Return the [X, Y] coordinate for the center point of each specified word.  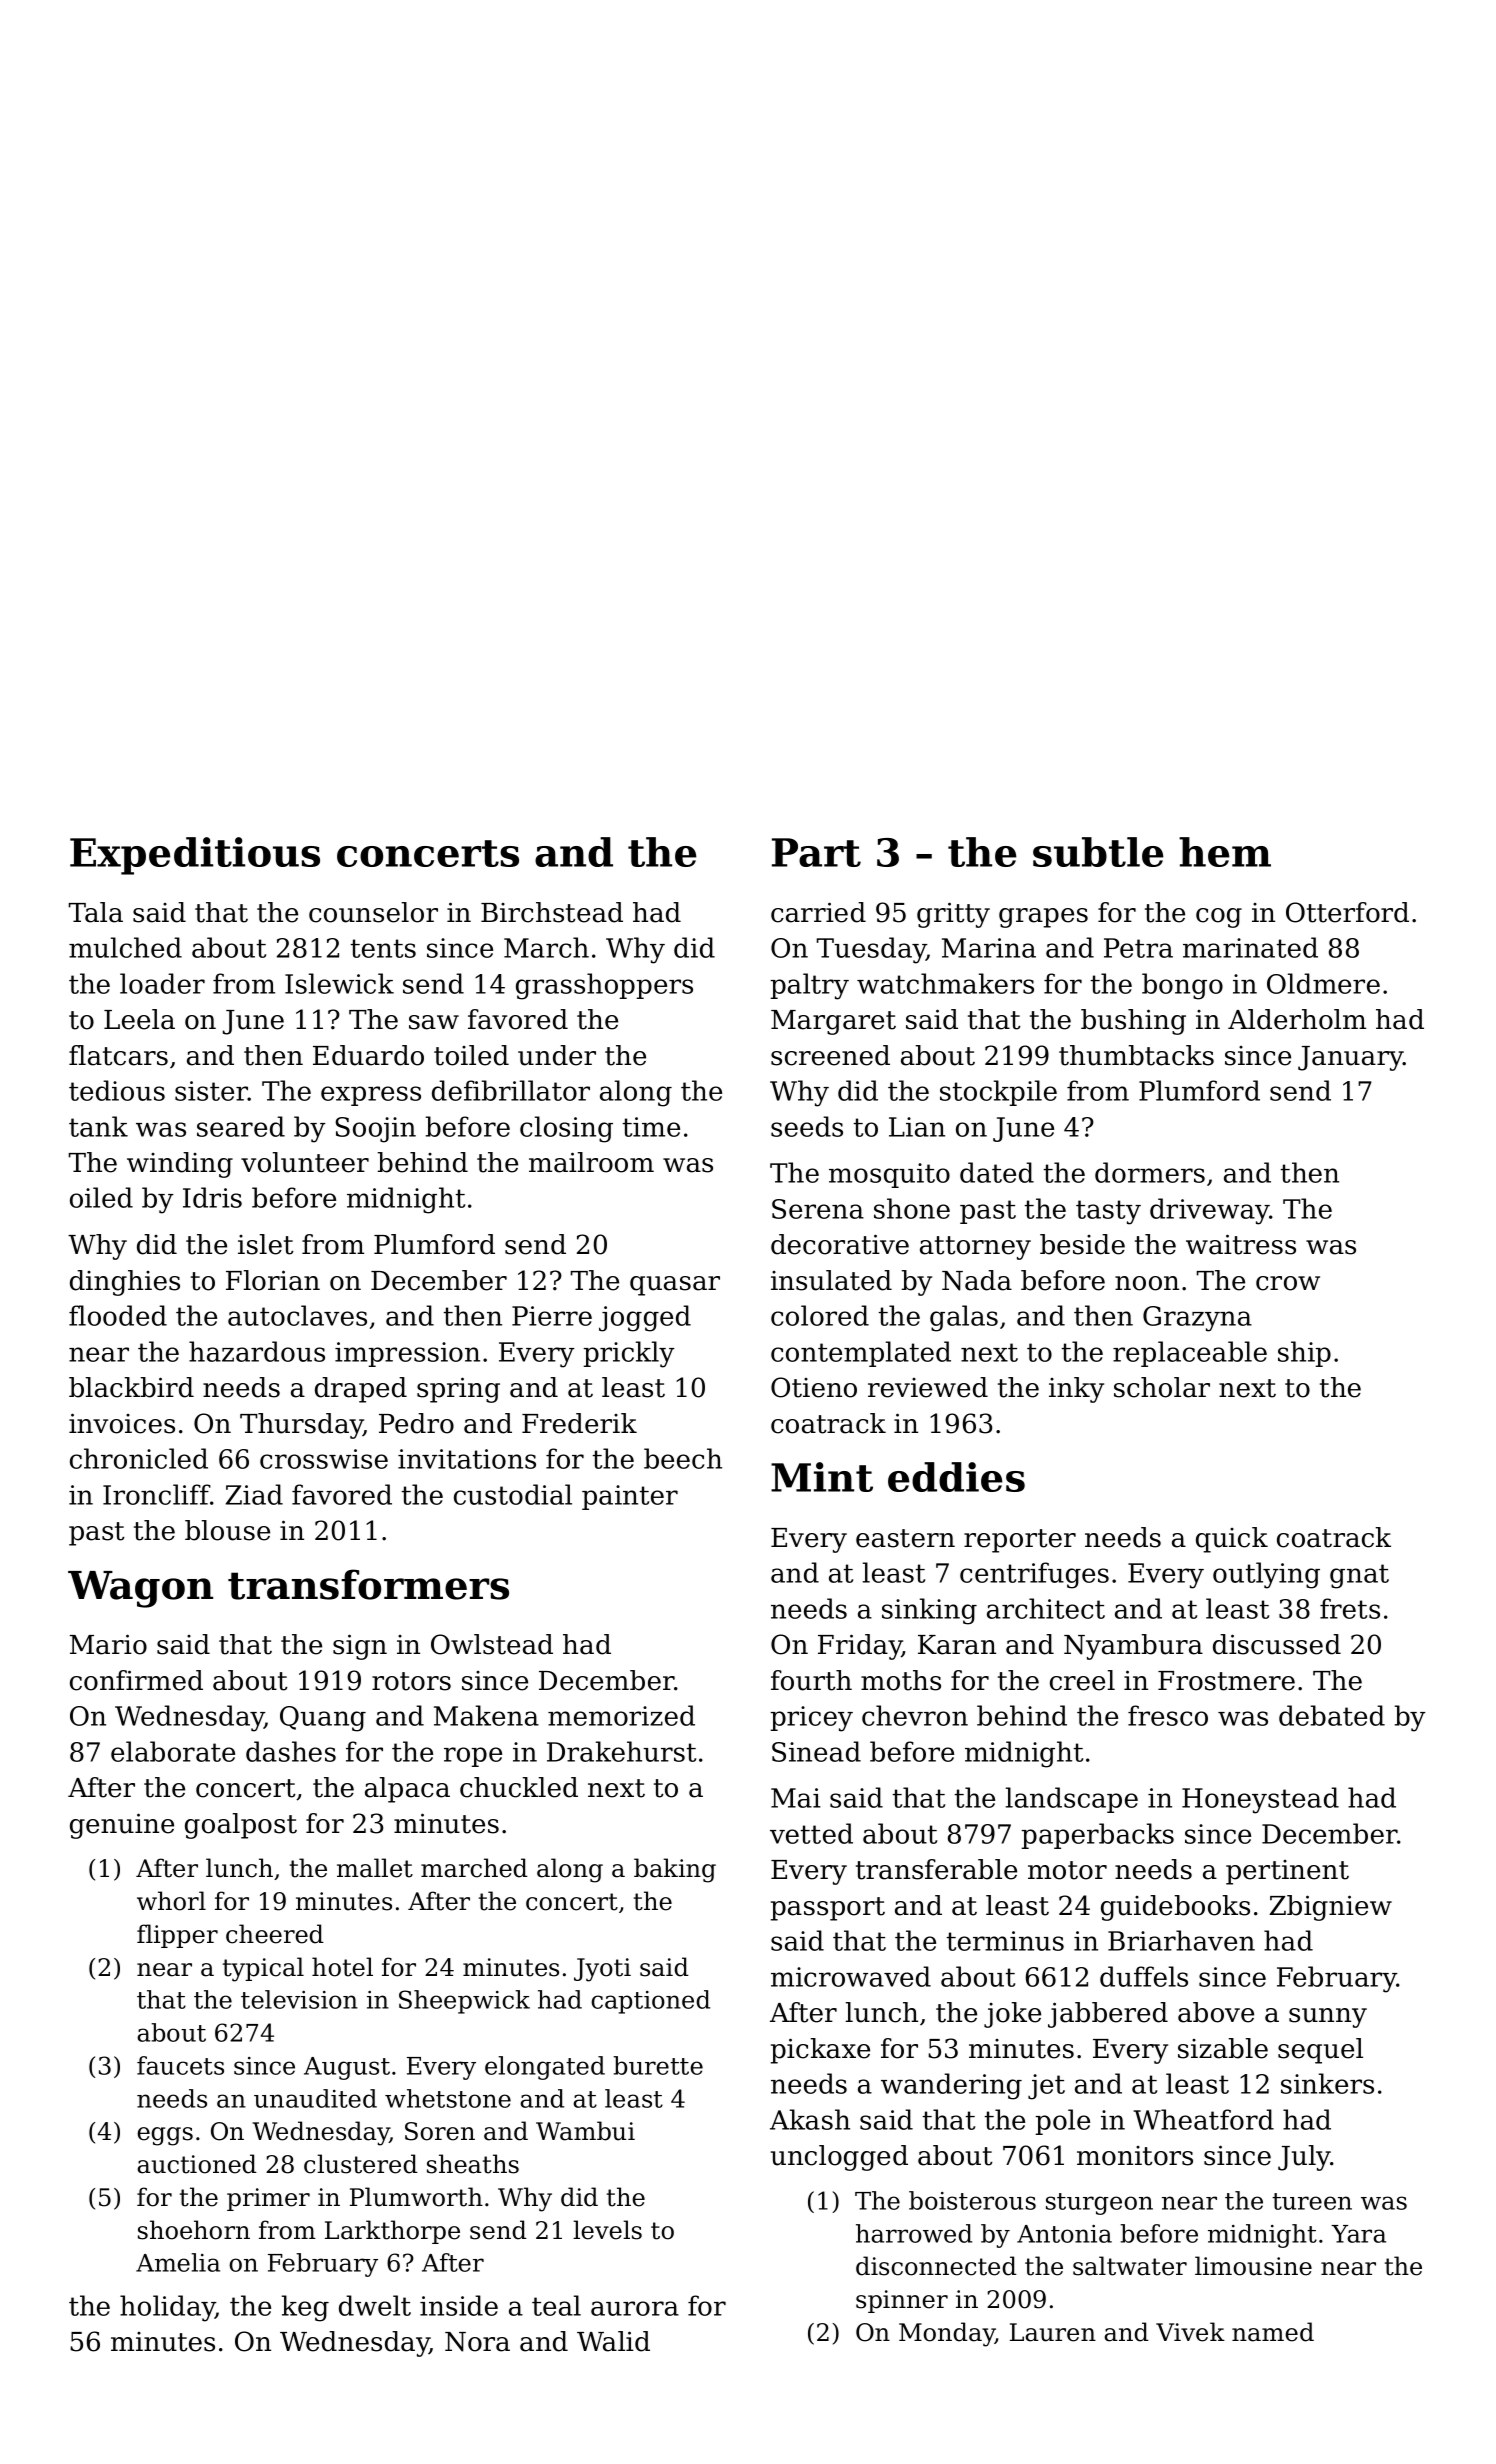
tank [98, 1126]
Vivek [1190, 2332]
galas [964, 1318]
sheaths [473, 2164]
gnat [1359, 1576]
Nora [477, 2342]
